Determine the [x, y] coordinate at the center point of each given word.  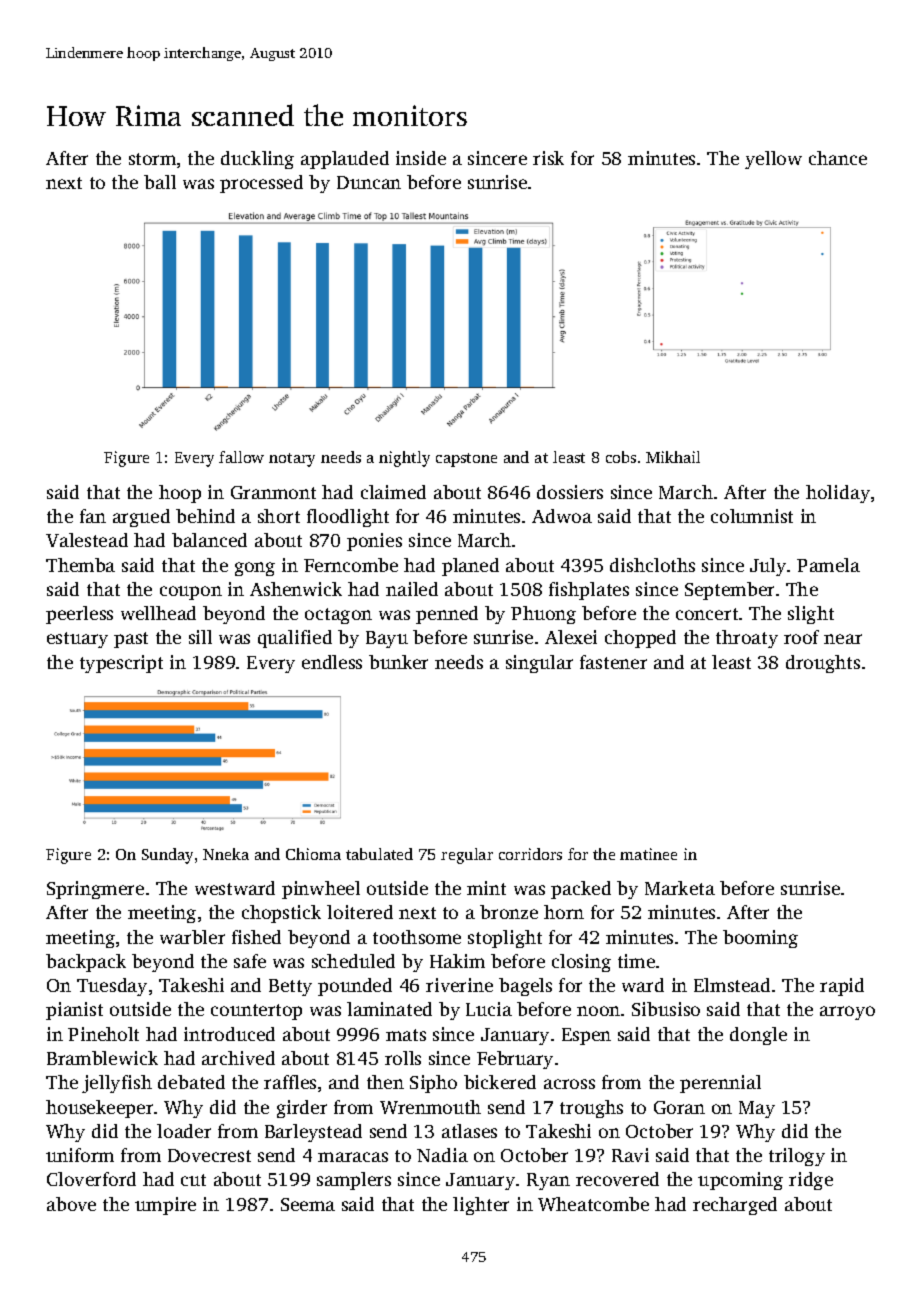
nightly [404, 459]
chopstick [281, 914]
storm [152, 159]
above [71, 1204]
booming [760, 939]
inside [421, 158]
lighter [481, 1206]
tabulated [379, 854]
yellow [773, 160]
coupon [191, 593]
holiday [838, 494]
